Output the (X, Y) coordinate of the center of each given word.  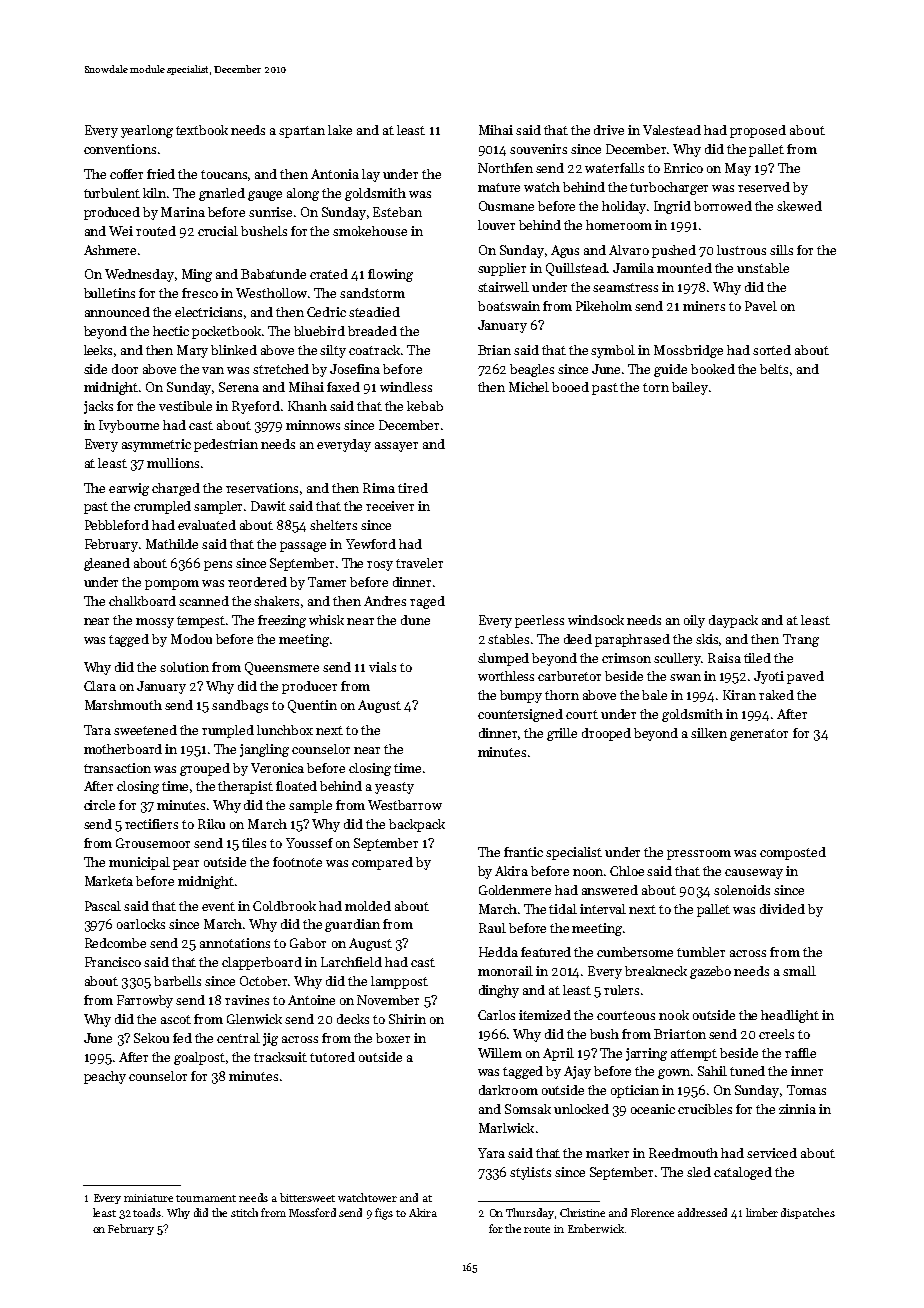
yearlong (147, 131)
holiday (624, 207)
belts (774, 369)
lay (371, 175)
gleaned (107, 564)
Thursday (530, 1213)
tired (413, 488)
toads (147, 1212)
